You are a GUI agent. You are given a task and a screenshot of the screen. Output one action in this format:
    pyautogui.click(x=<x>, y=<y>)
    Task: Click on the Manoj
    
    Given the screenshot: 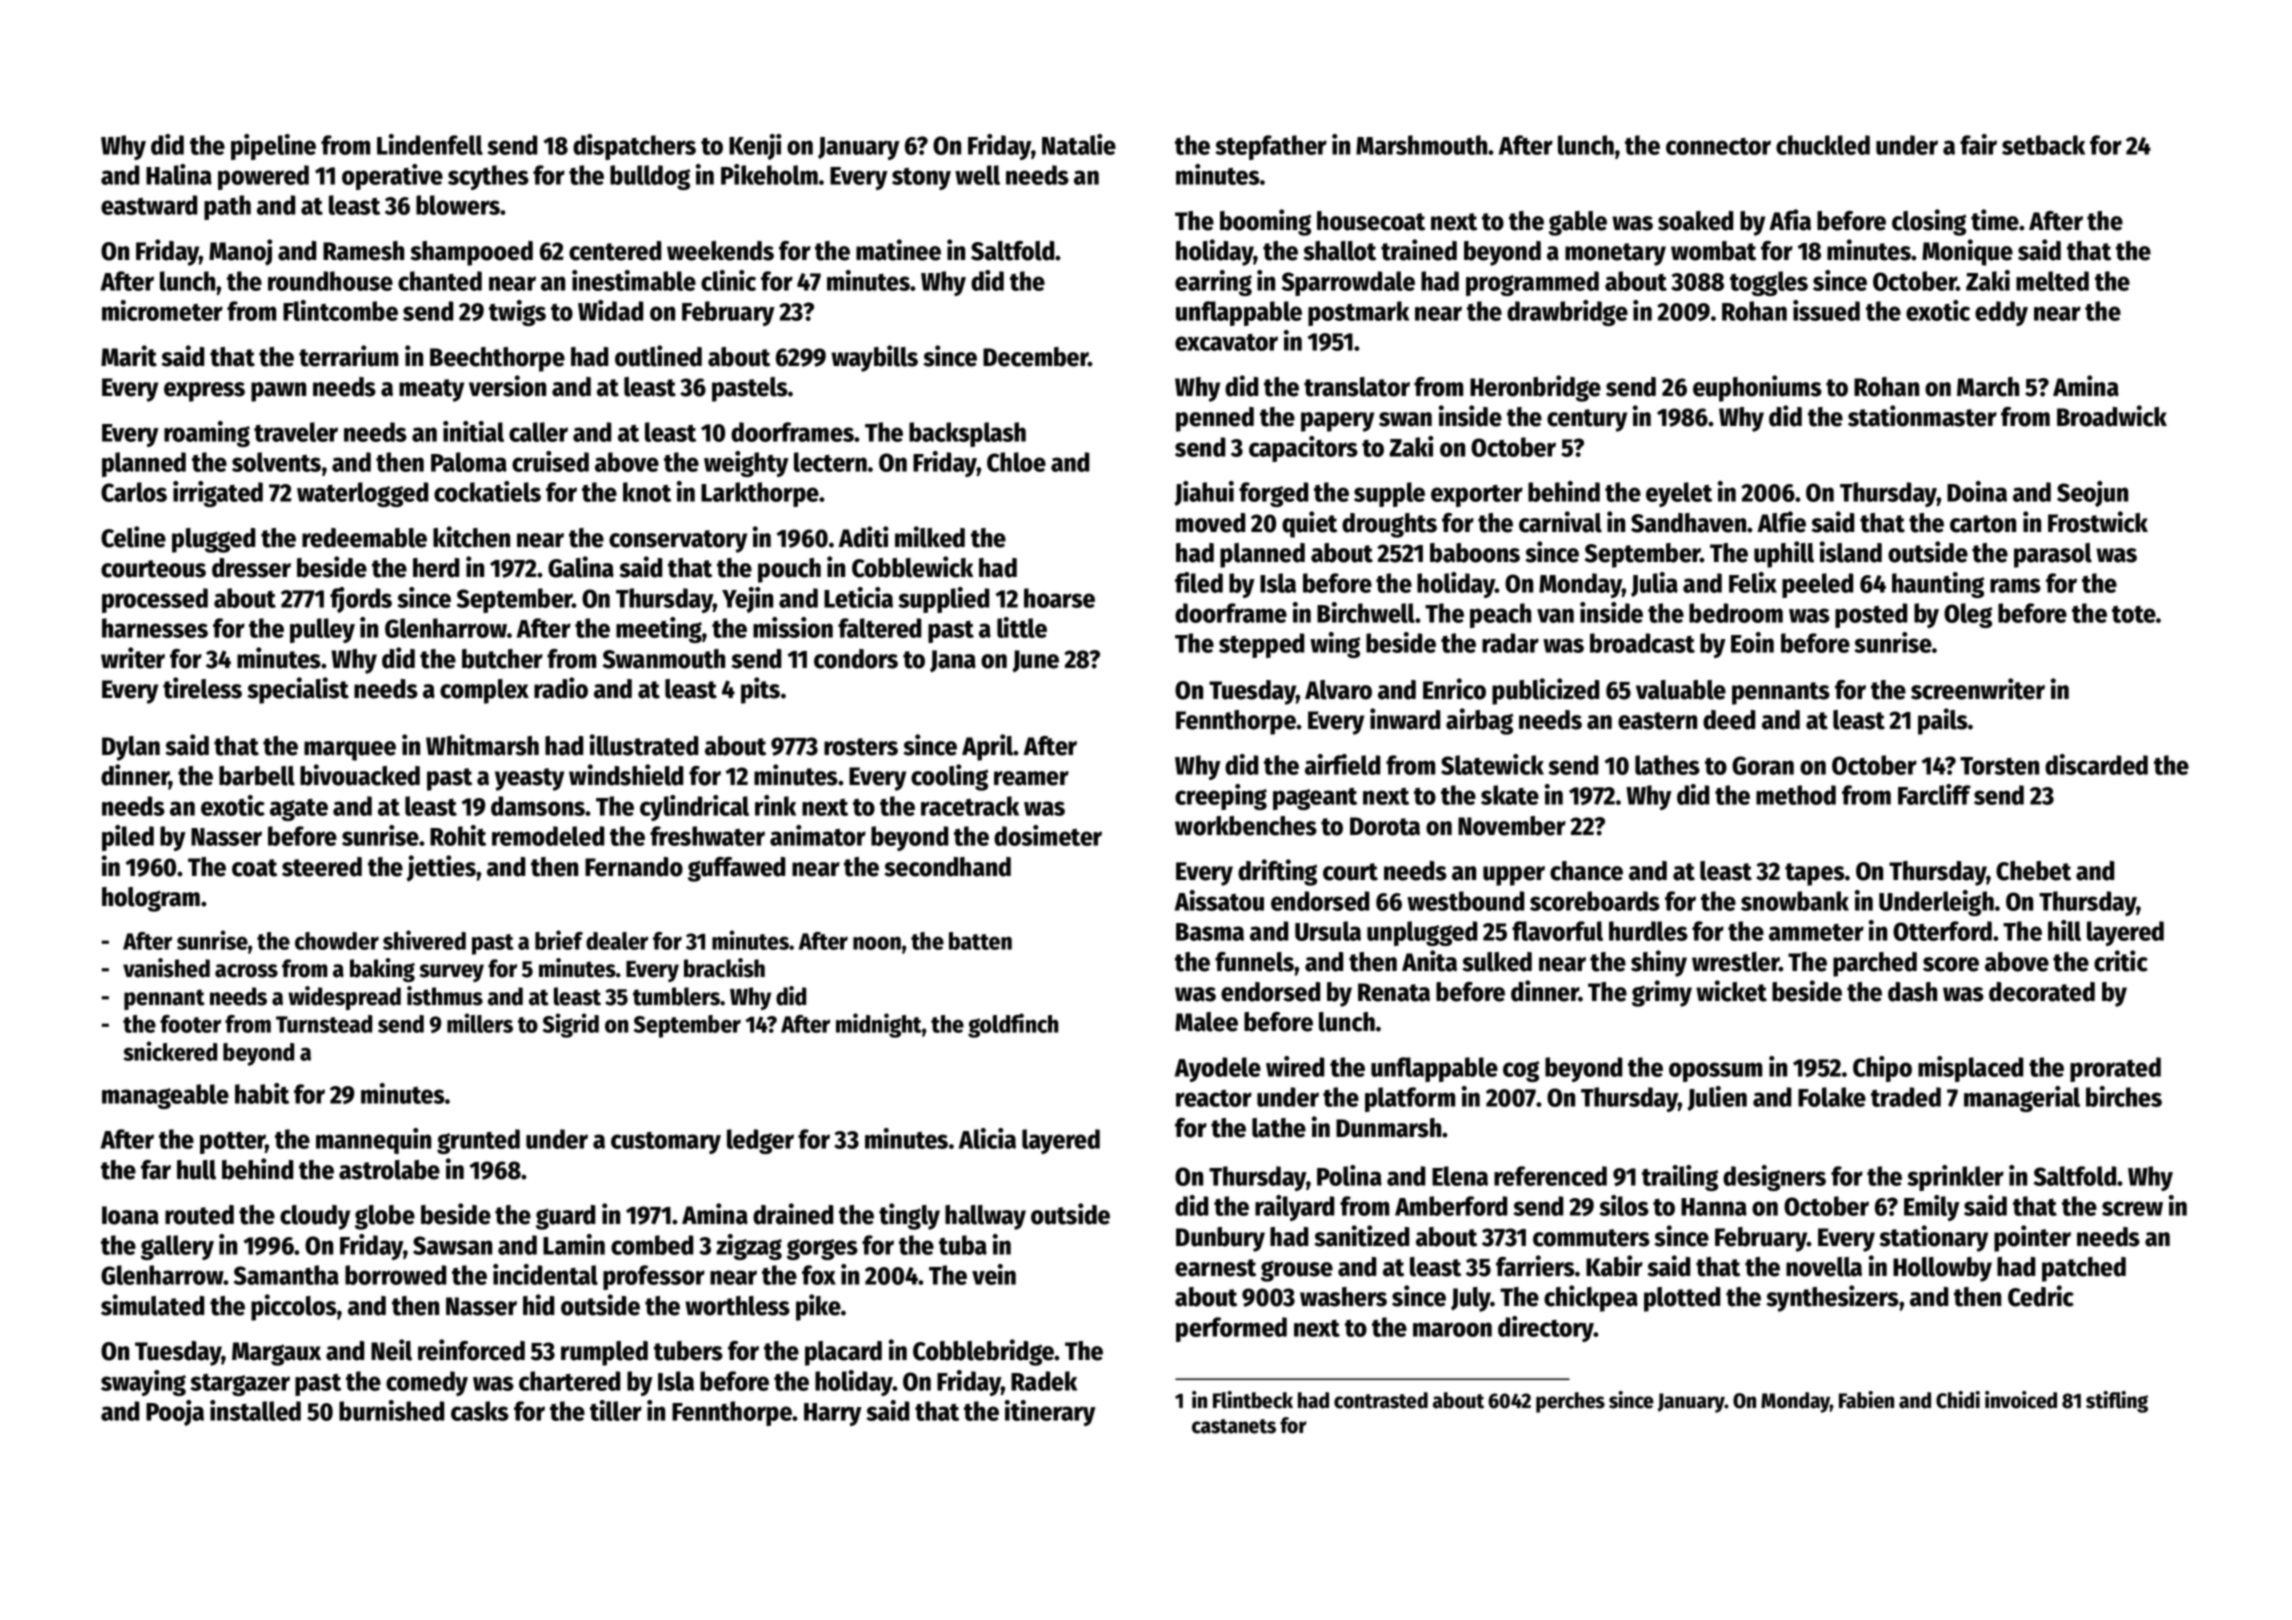 What is the action you would take?
    pyautogui.click(x=240, y=252)
